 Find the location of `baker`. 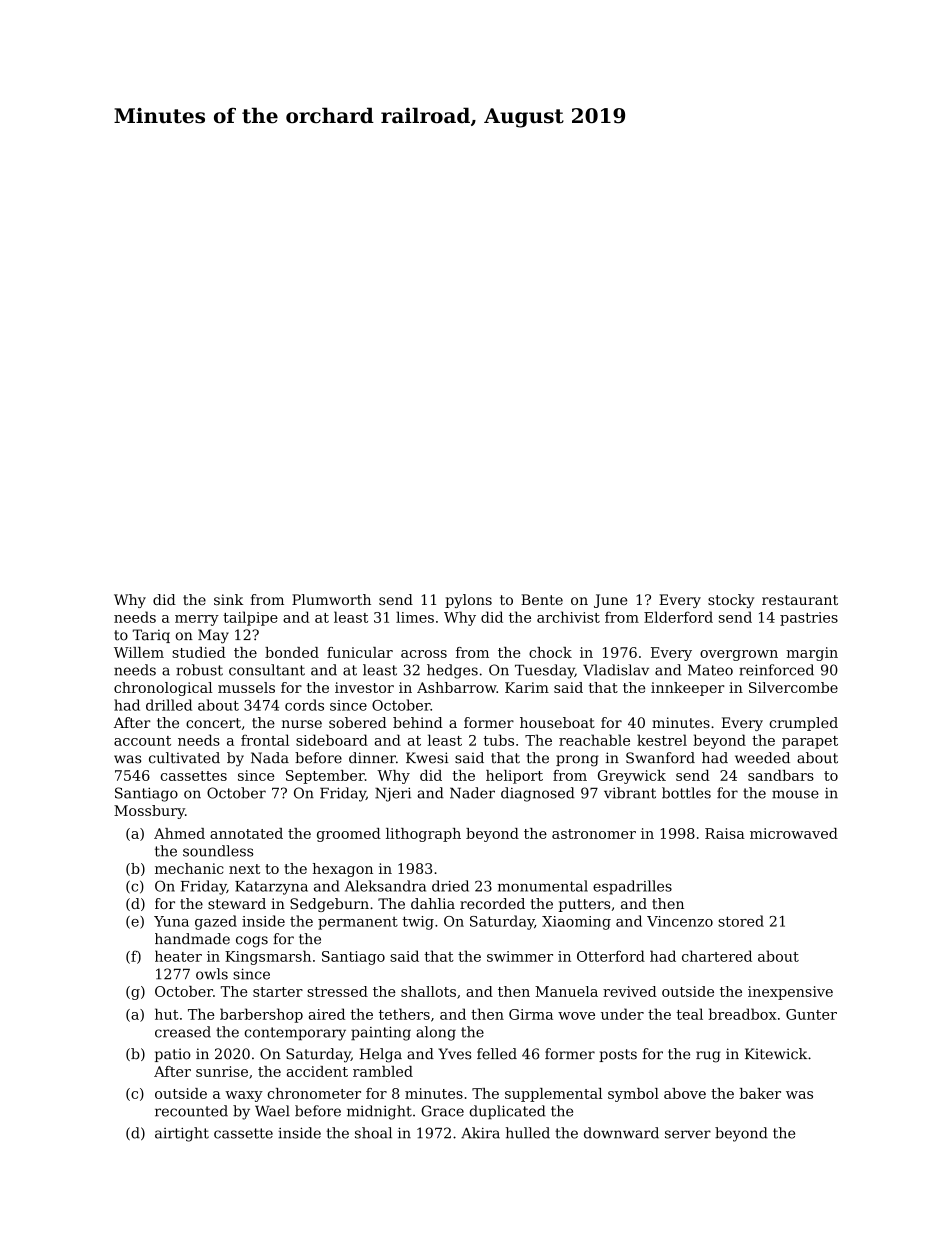

baker is located at coordinates (760, 1093).
